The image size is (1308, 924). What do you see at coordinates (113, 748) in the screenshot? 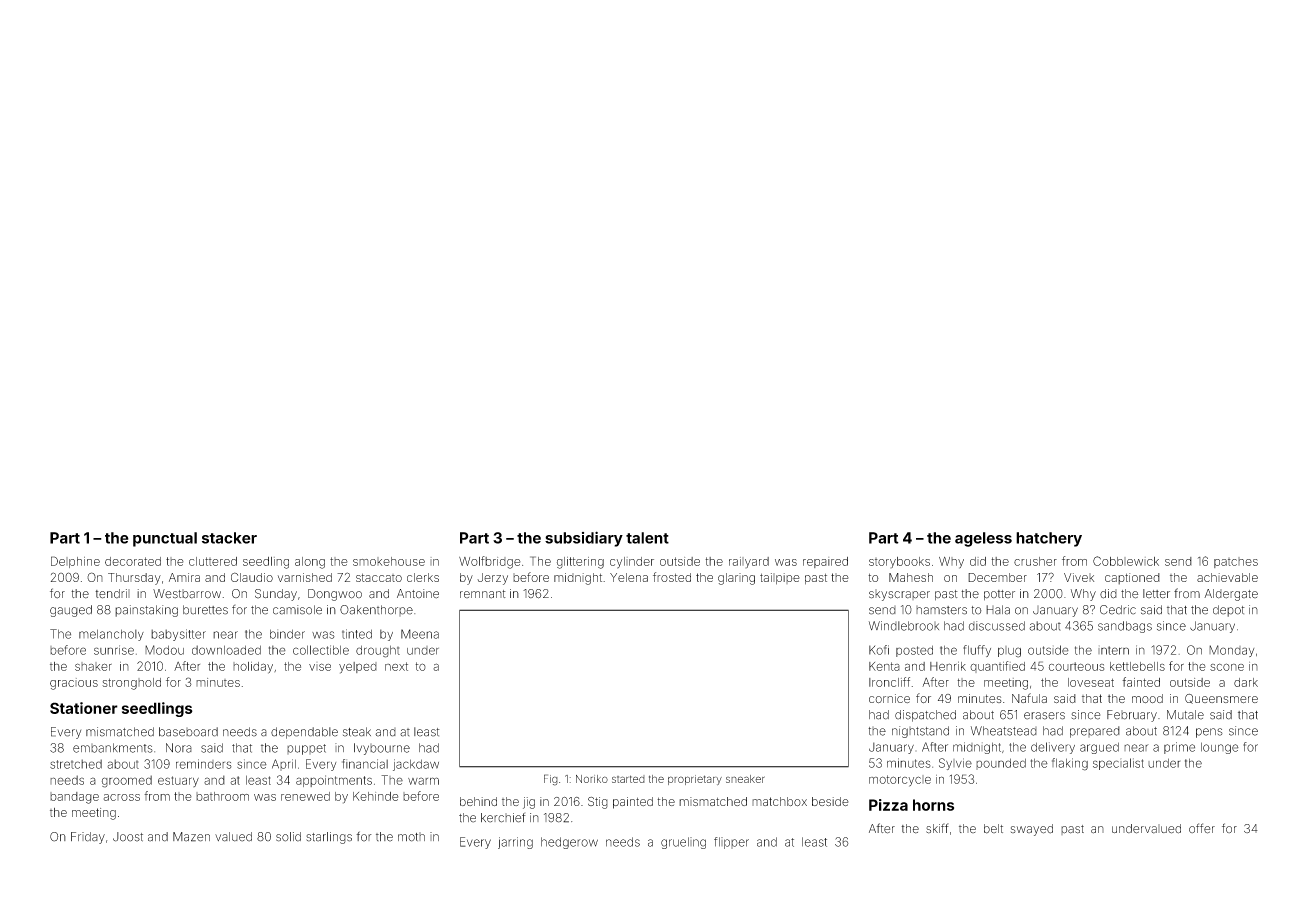
I see `embankments` at bounding box center [113, 748].
